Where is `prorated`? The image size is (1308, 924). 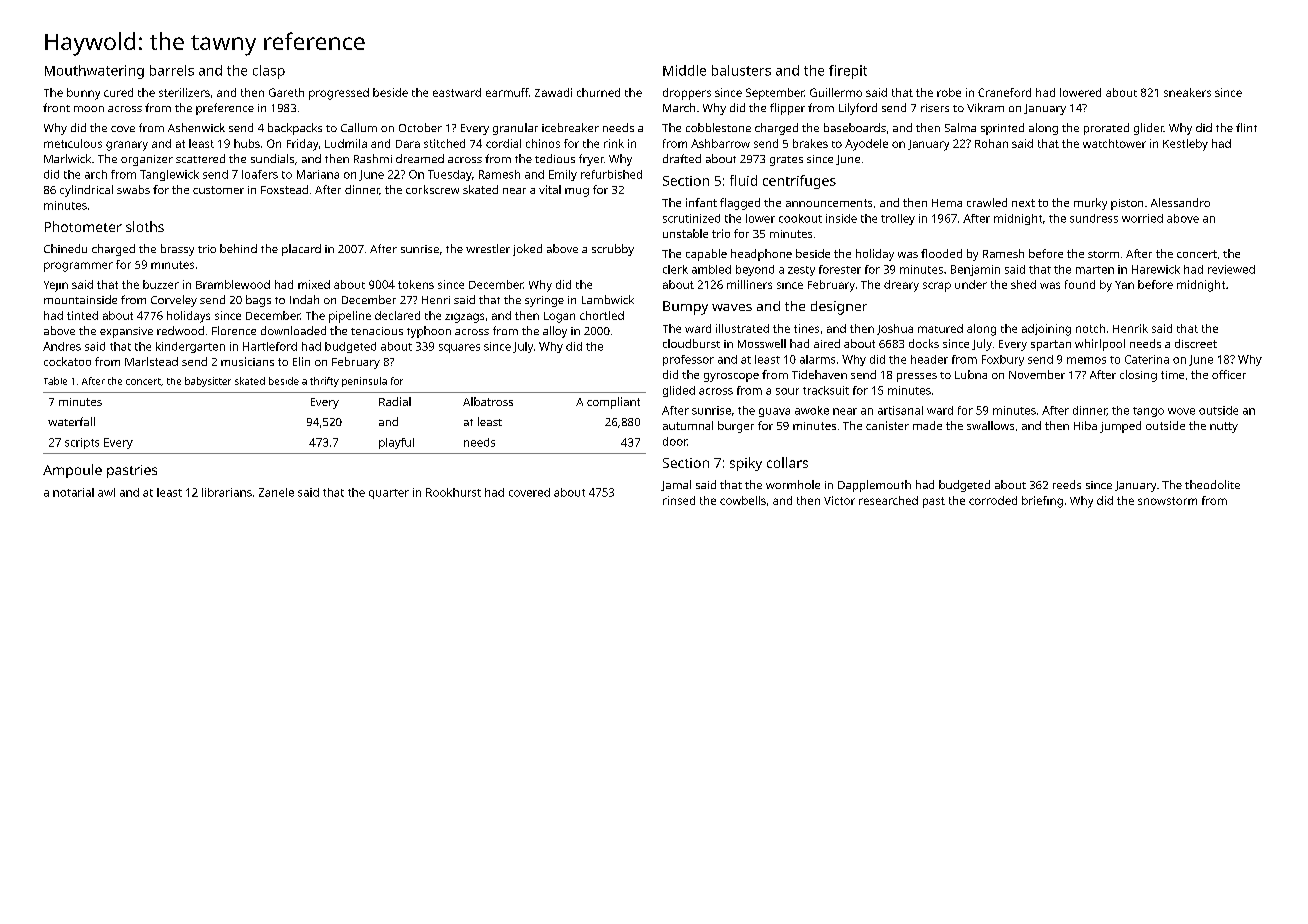
prorated is located at coordinates (1106, 129).
